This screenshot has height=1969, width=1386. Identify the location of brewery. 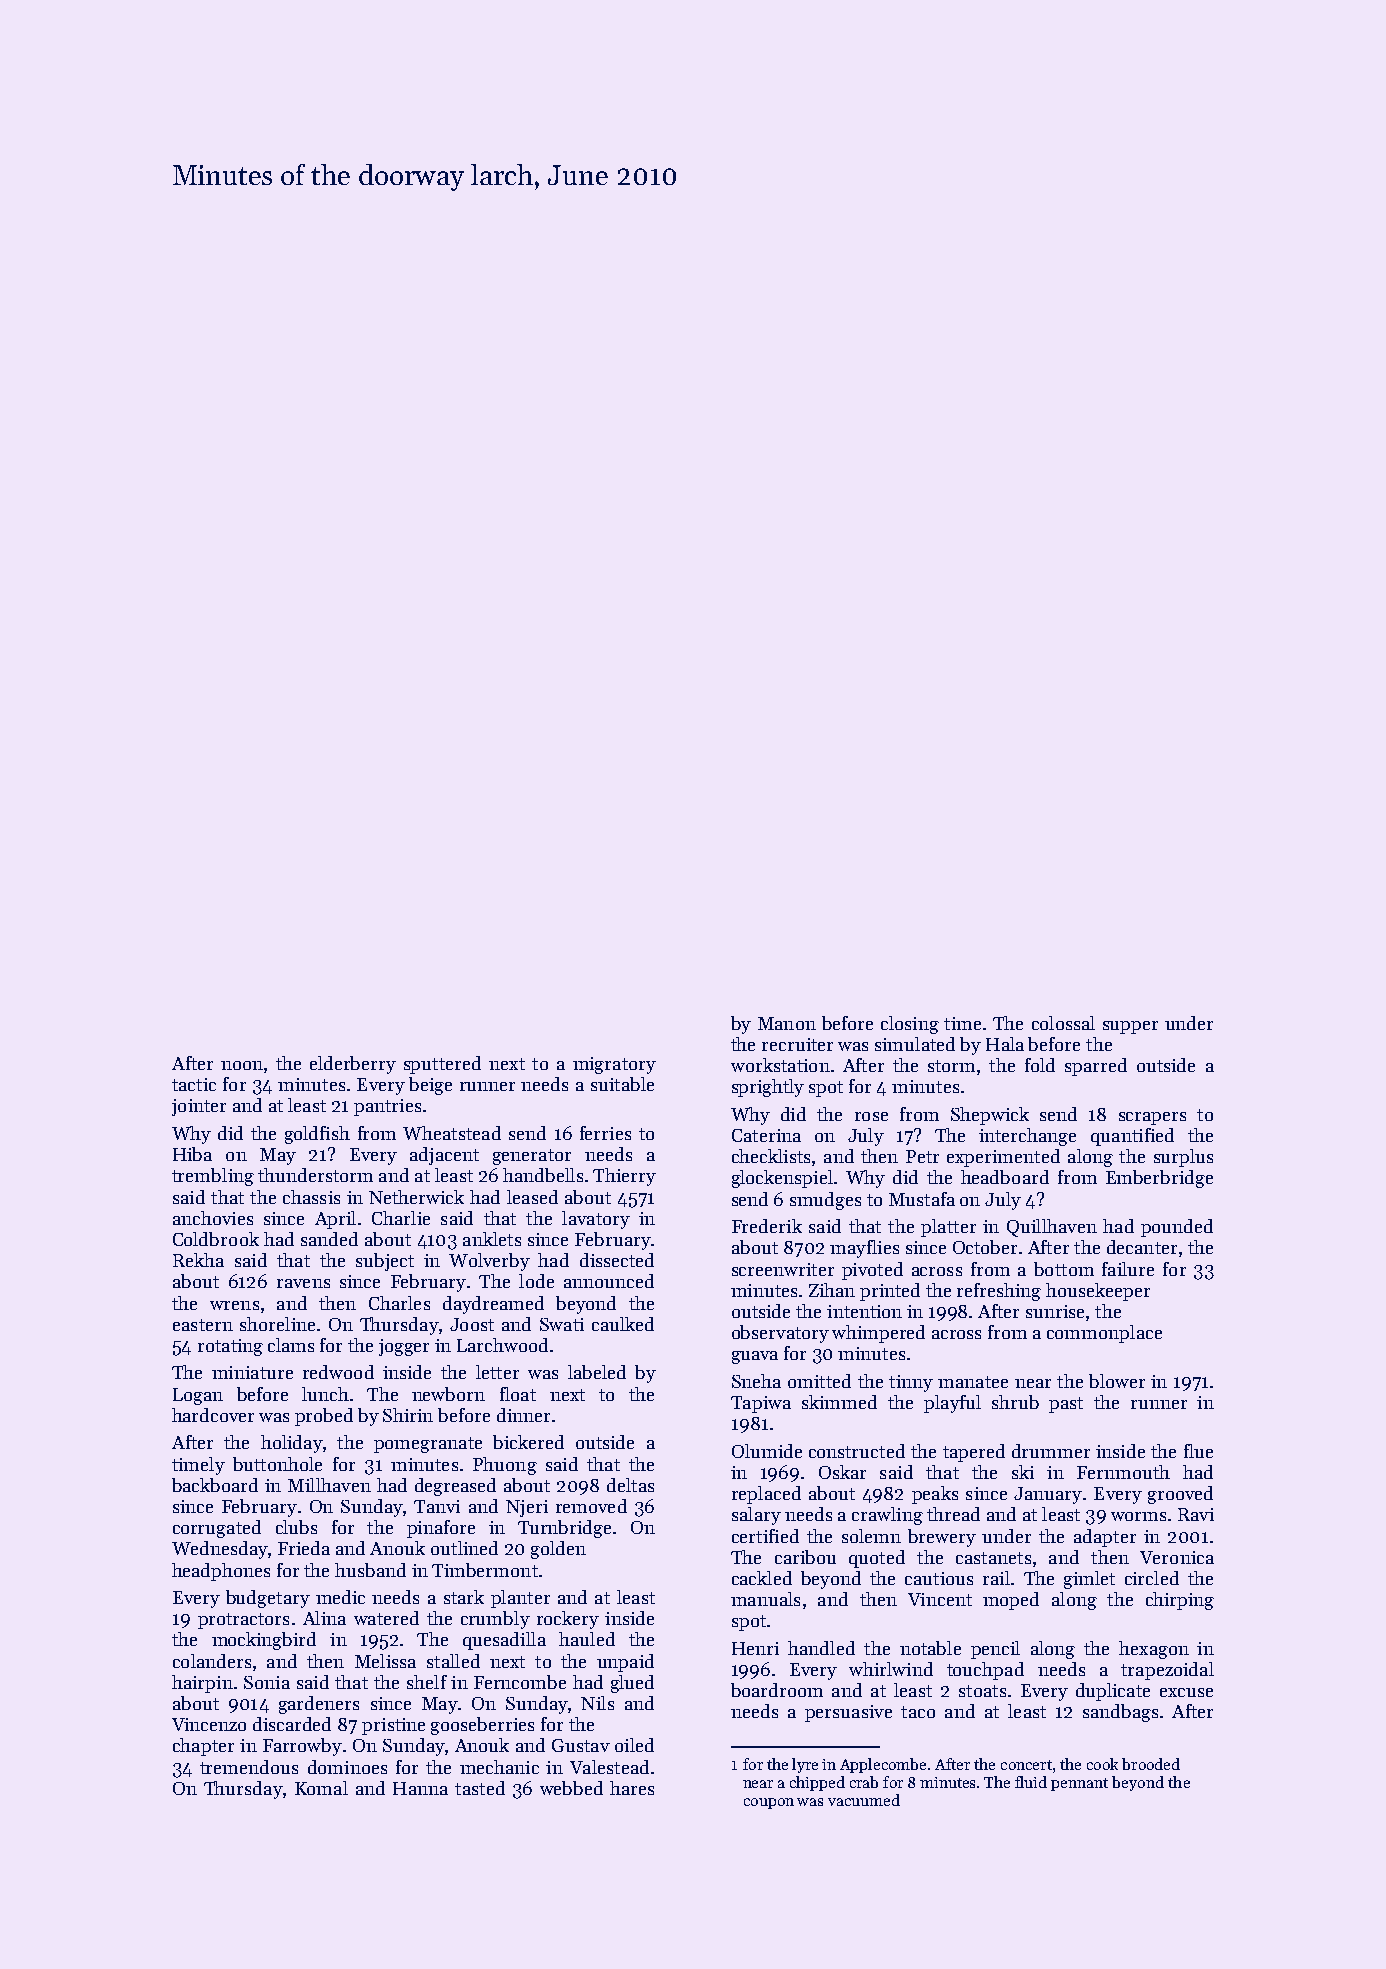
(942, 1538).
